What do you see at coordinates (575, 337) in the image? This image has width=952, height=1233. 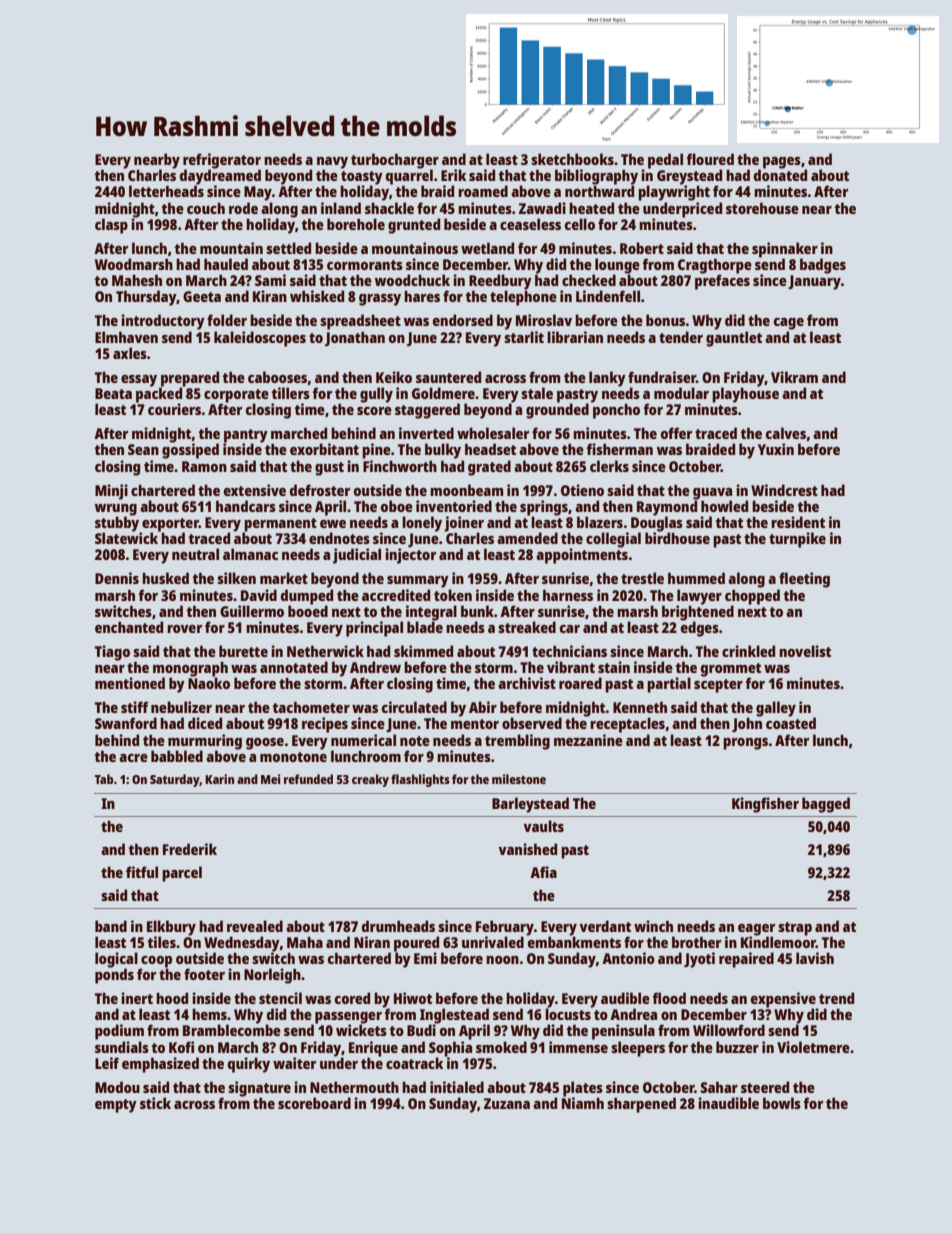 I see `librarian` at bounding box center [575, 337].
